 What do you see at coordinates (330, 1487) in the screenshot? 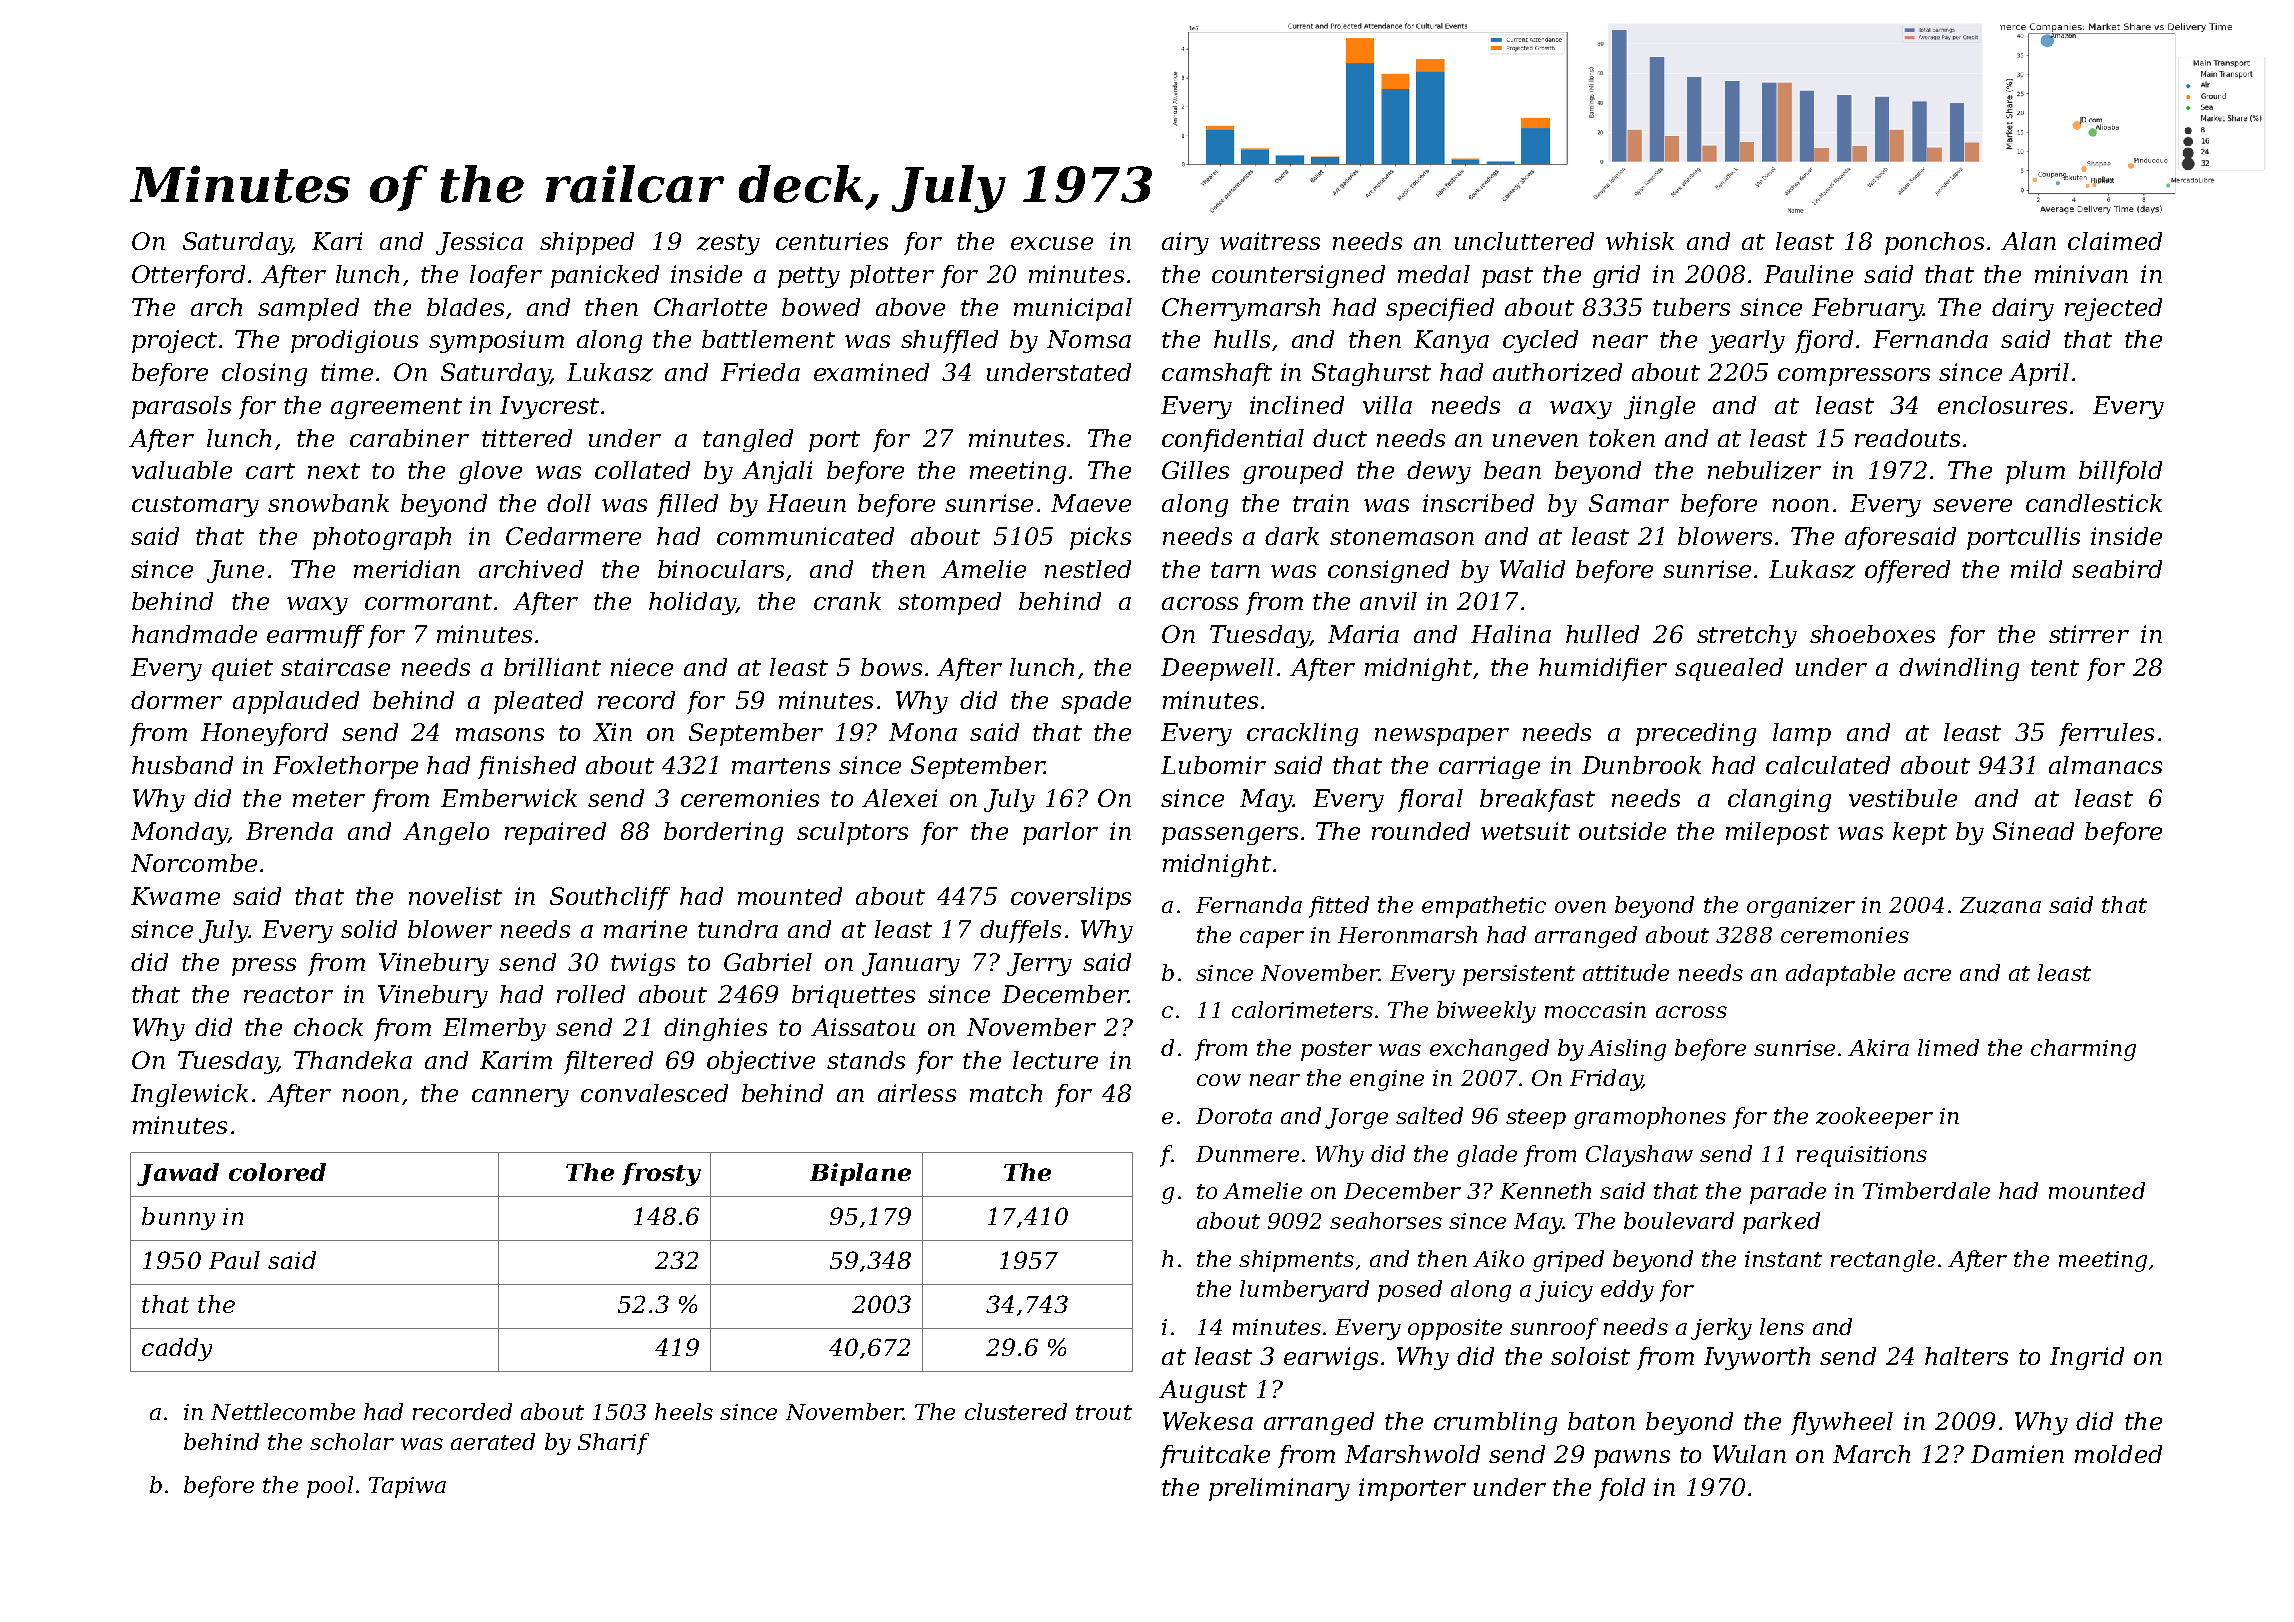
I see `pool` at bounding box center [330, 1487].
